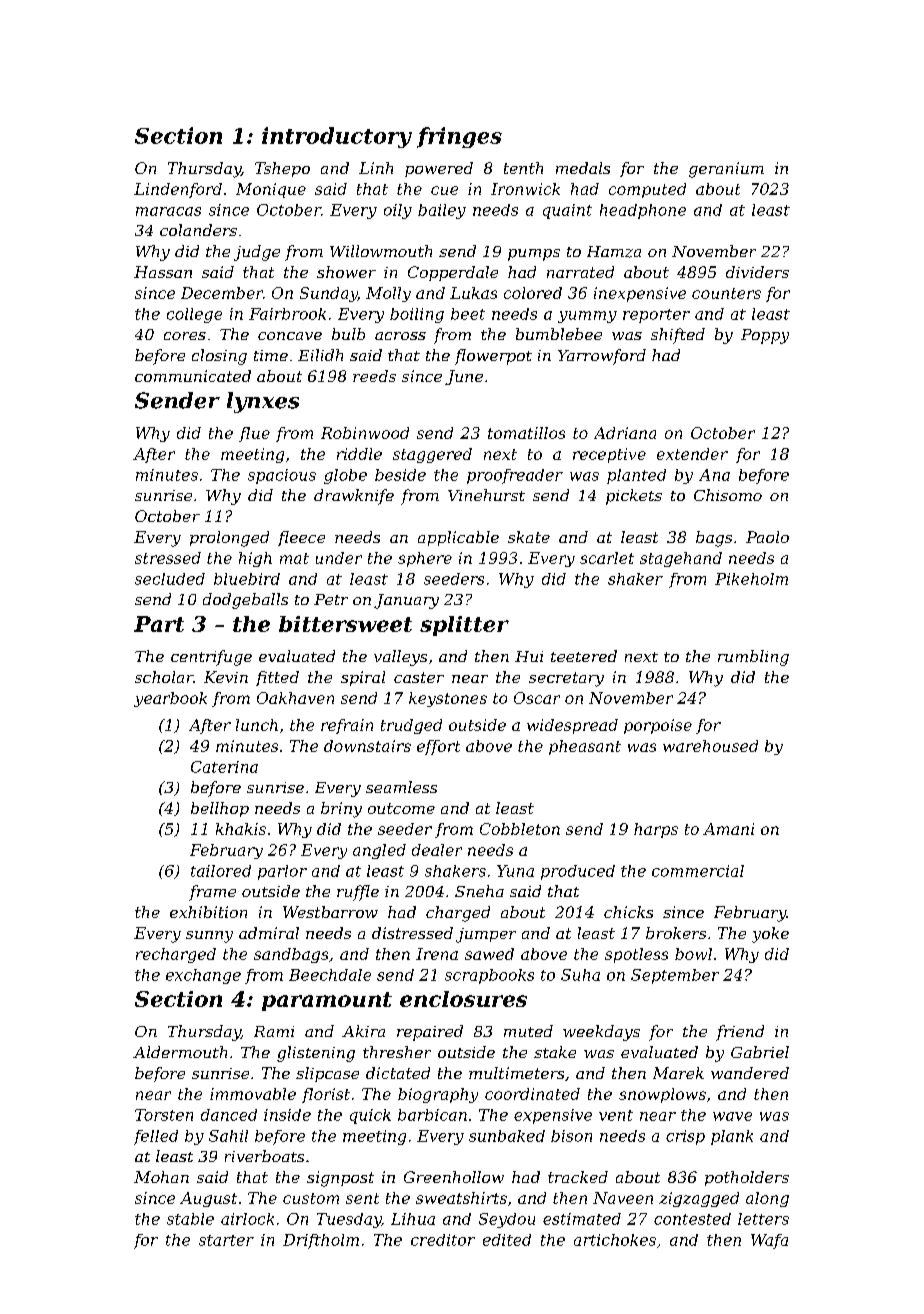 This screenshot has width=924, height=1314. Describe the element at coordinates (461, 1198) in the screenshot. I see `sweatshirts` at that location.
